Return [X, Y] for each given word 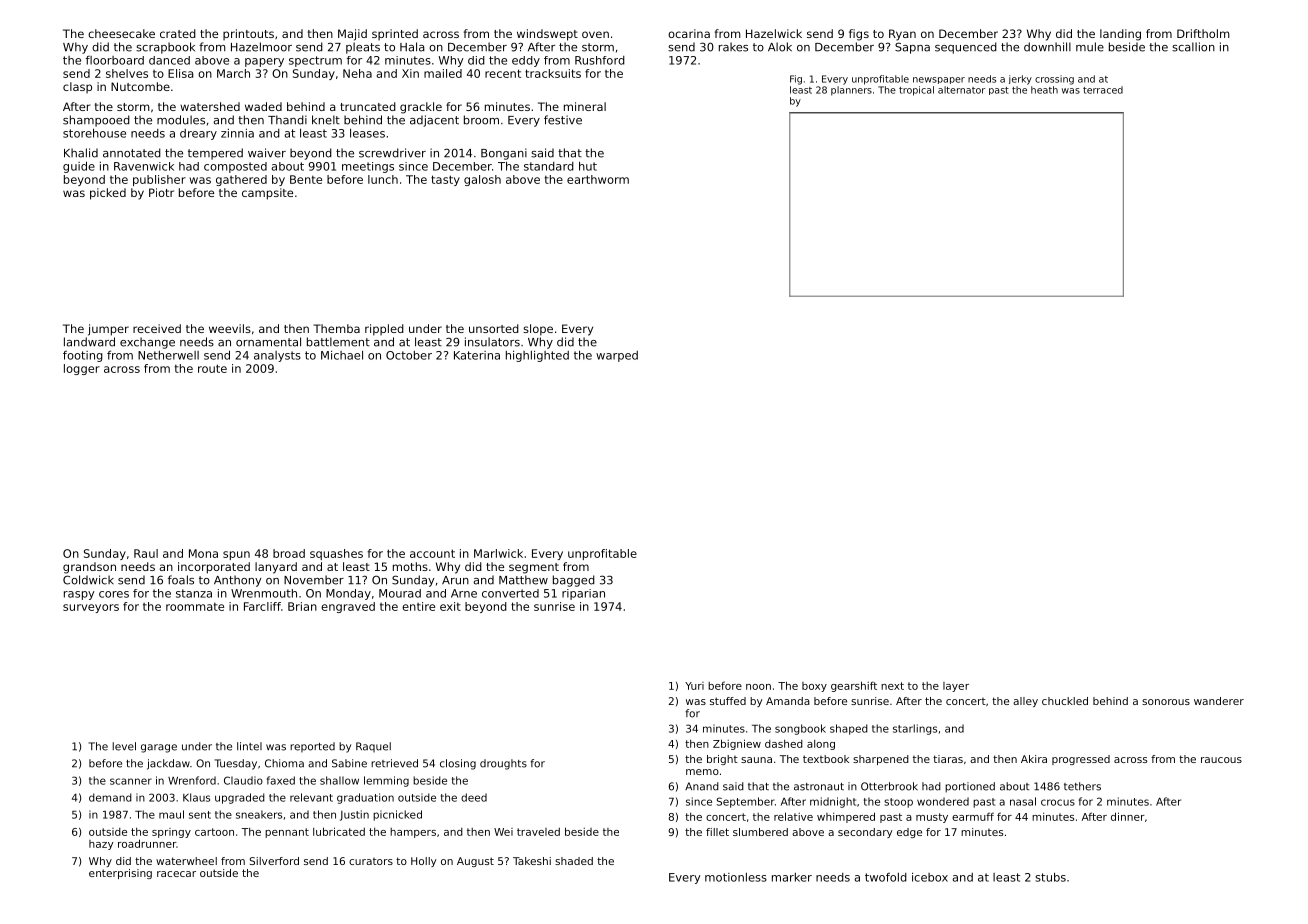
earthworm [598, 179]
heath [1044, 90]
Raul [146, 553]
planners [851, 91]
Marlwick [498, 553]
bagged [574, 581]
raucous [1221, 760]
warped [617, 356]
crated [178, 33]
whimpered [846, 817]
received [157, 328]
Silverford [274, 861]
